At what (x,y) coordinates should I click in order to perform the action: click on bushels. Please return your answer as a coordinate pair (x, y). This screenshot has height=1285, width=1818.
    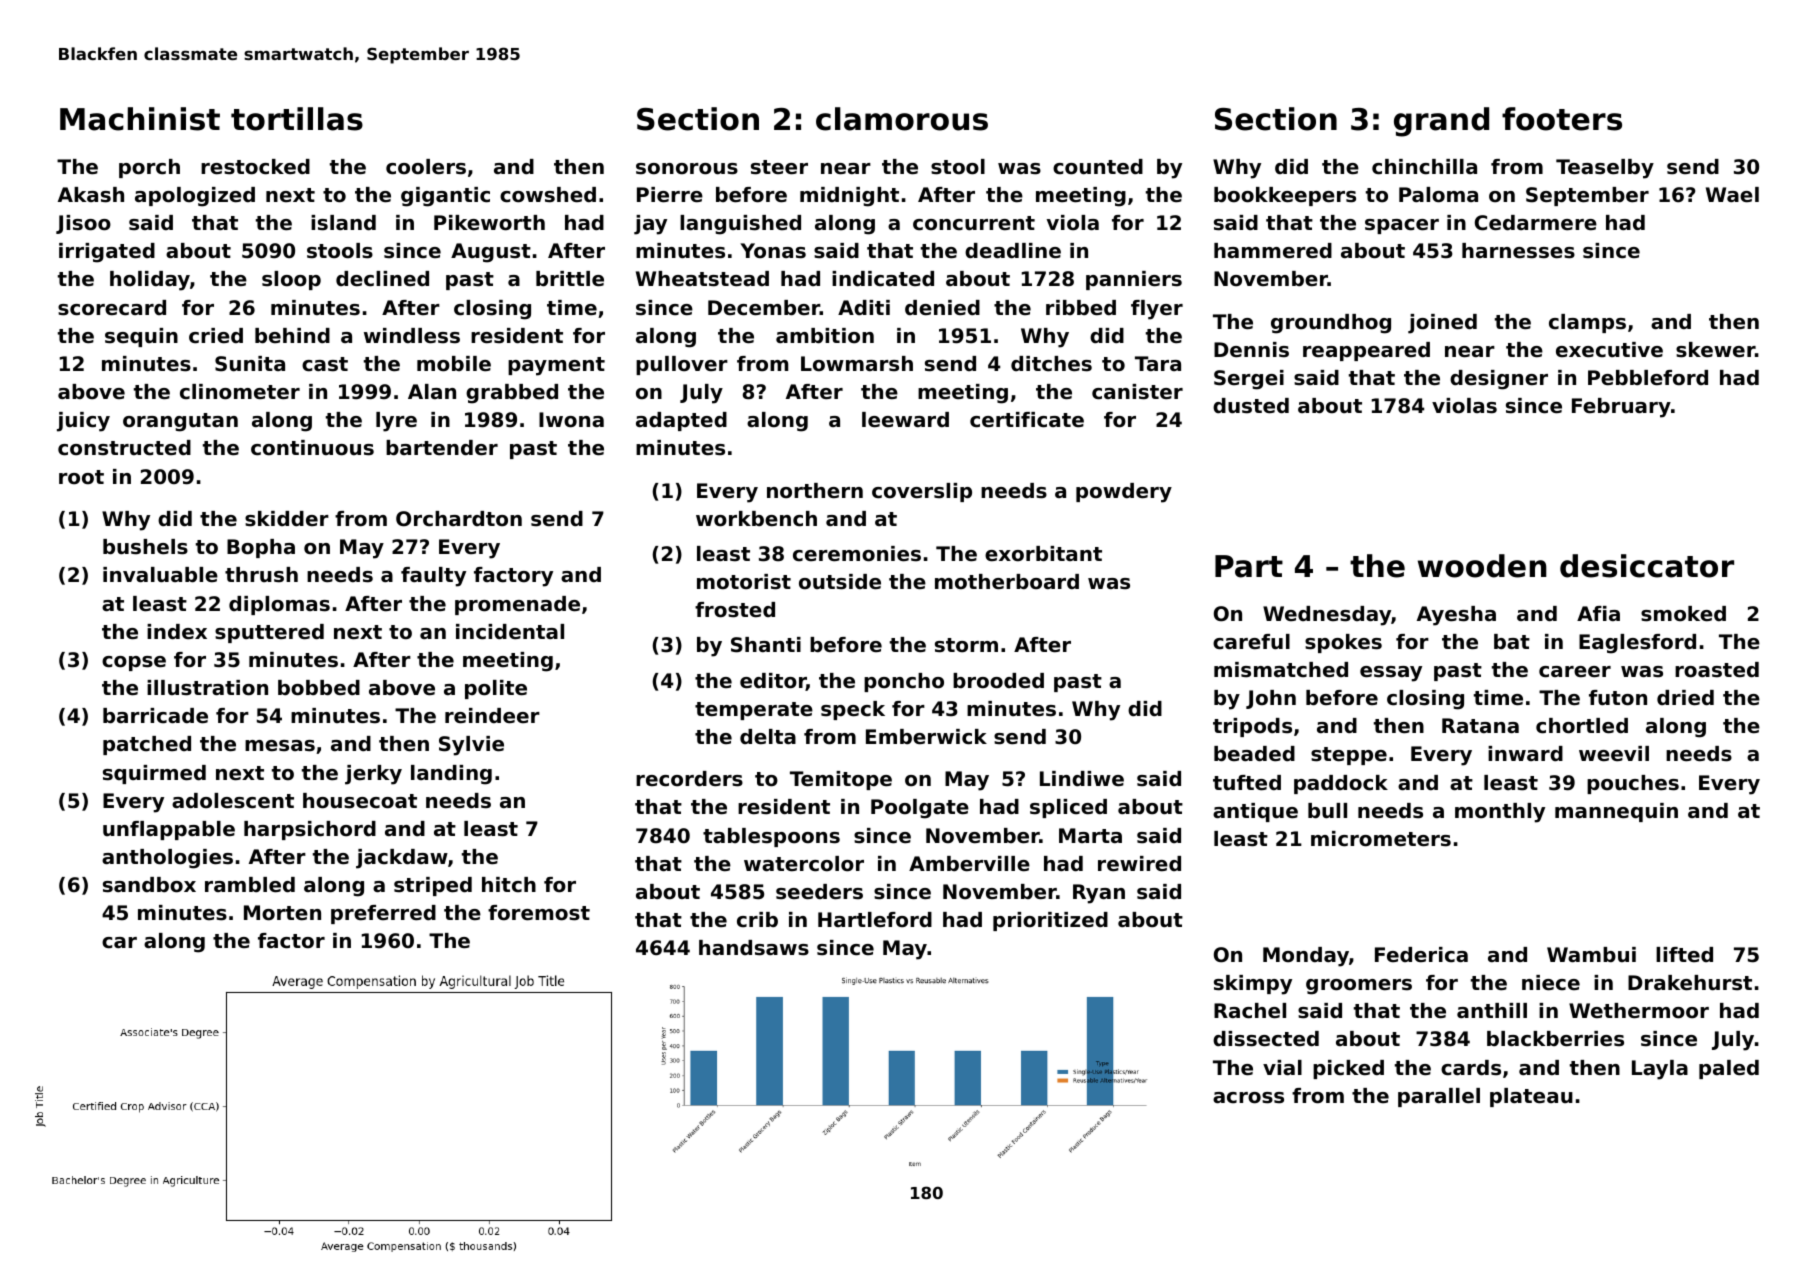
    Looking at the image, I should click on (145, 547).
